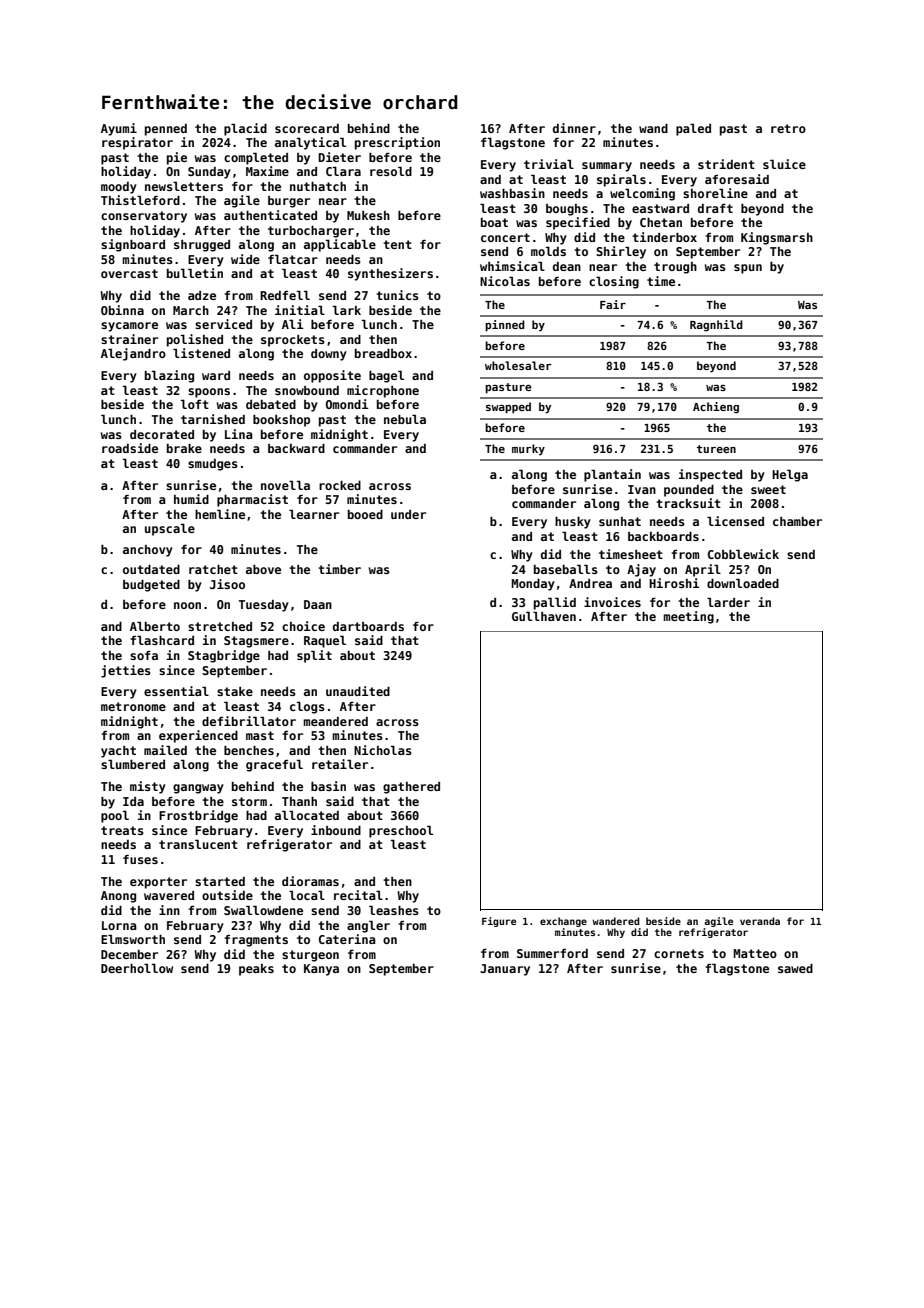 The height and width of the screenshot is (1308, 924). What do you see at coordinates (166, 130) in the screenshot?
I see `penned` at bounding box center [166, 130].
